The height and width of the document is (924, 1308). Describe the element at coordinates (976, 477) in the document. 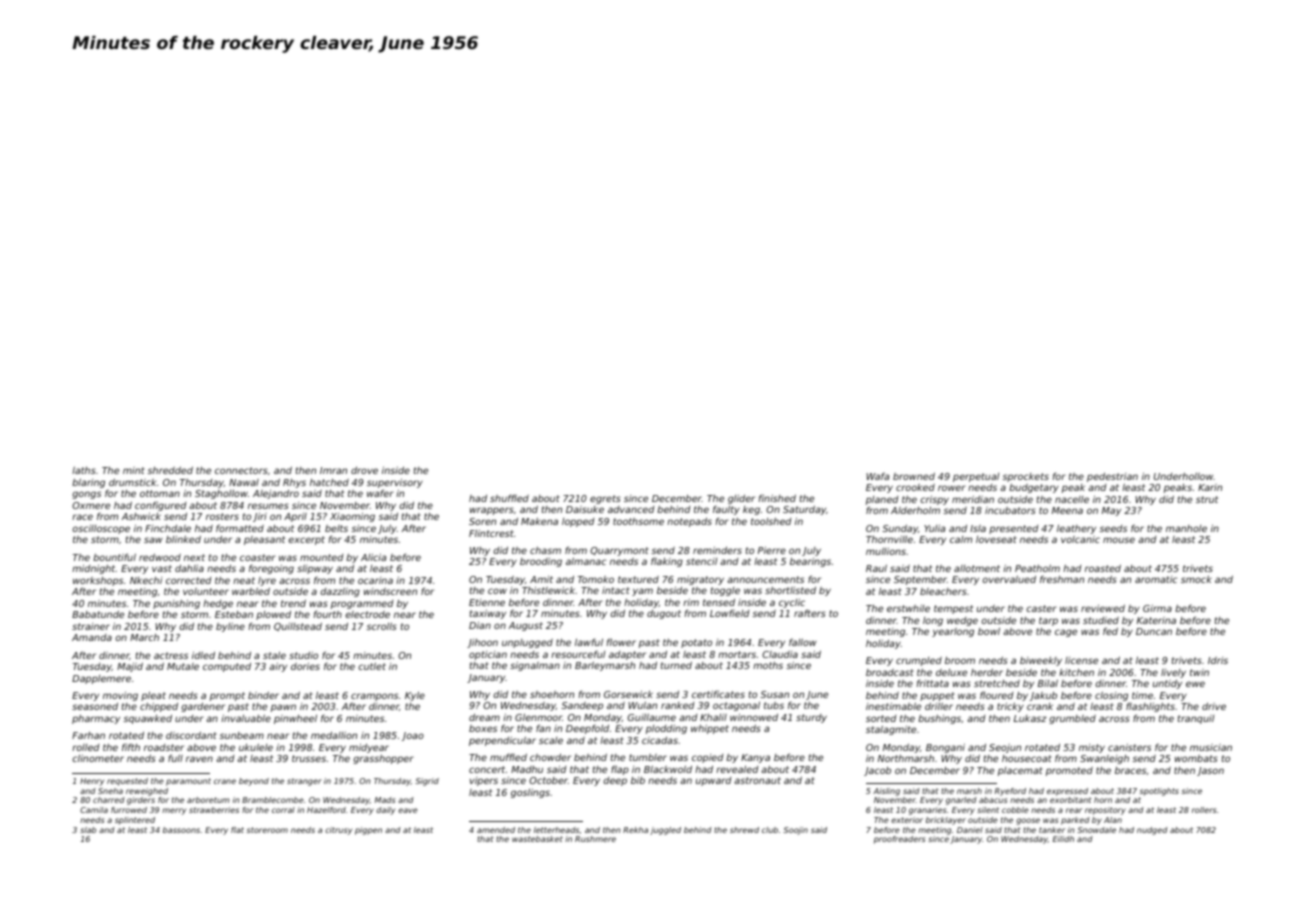

I see `perpetual` at that location.
